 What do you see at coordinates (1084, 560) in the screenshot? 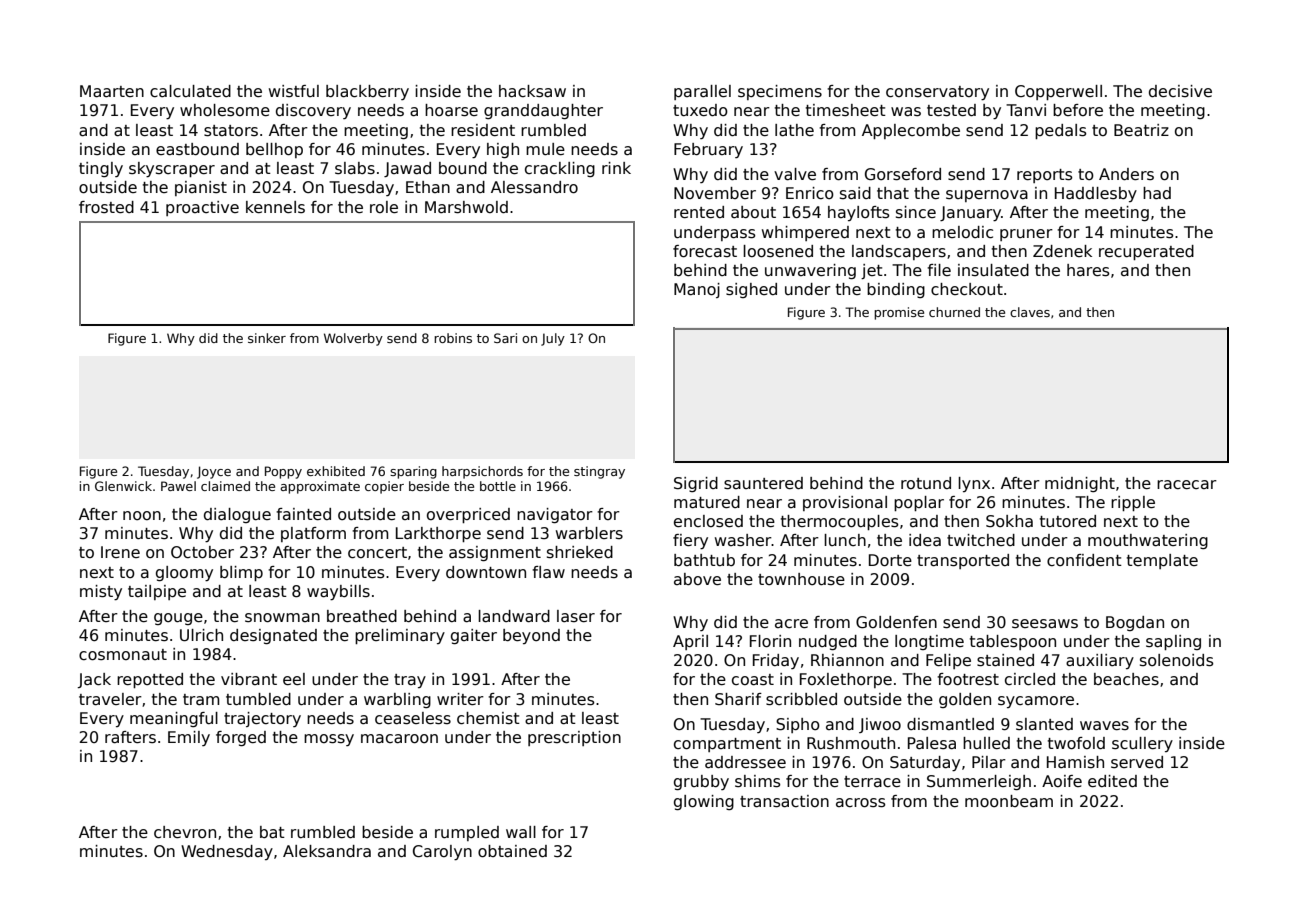
I see `confident` at bounding box center [1084, 560].
